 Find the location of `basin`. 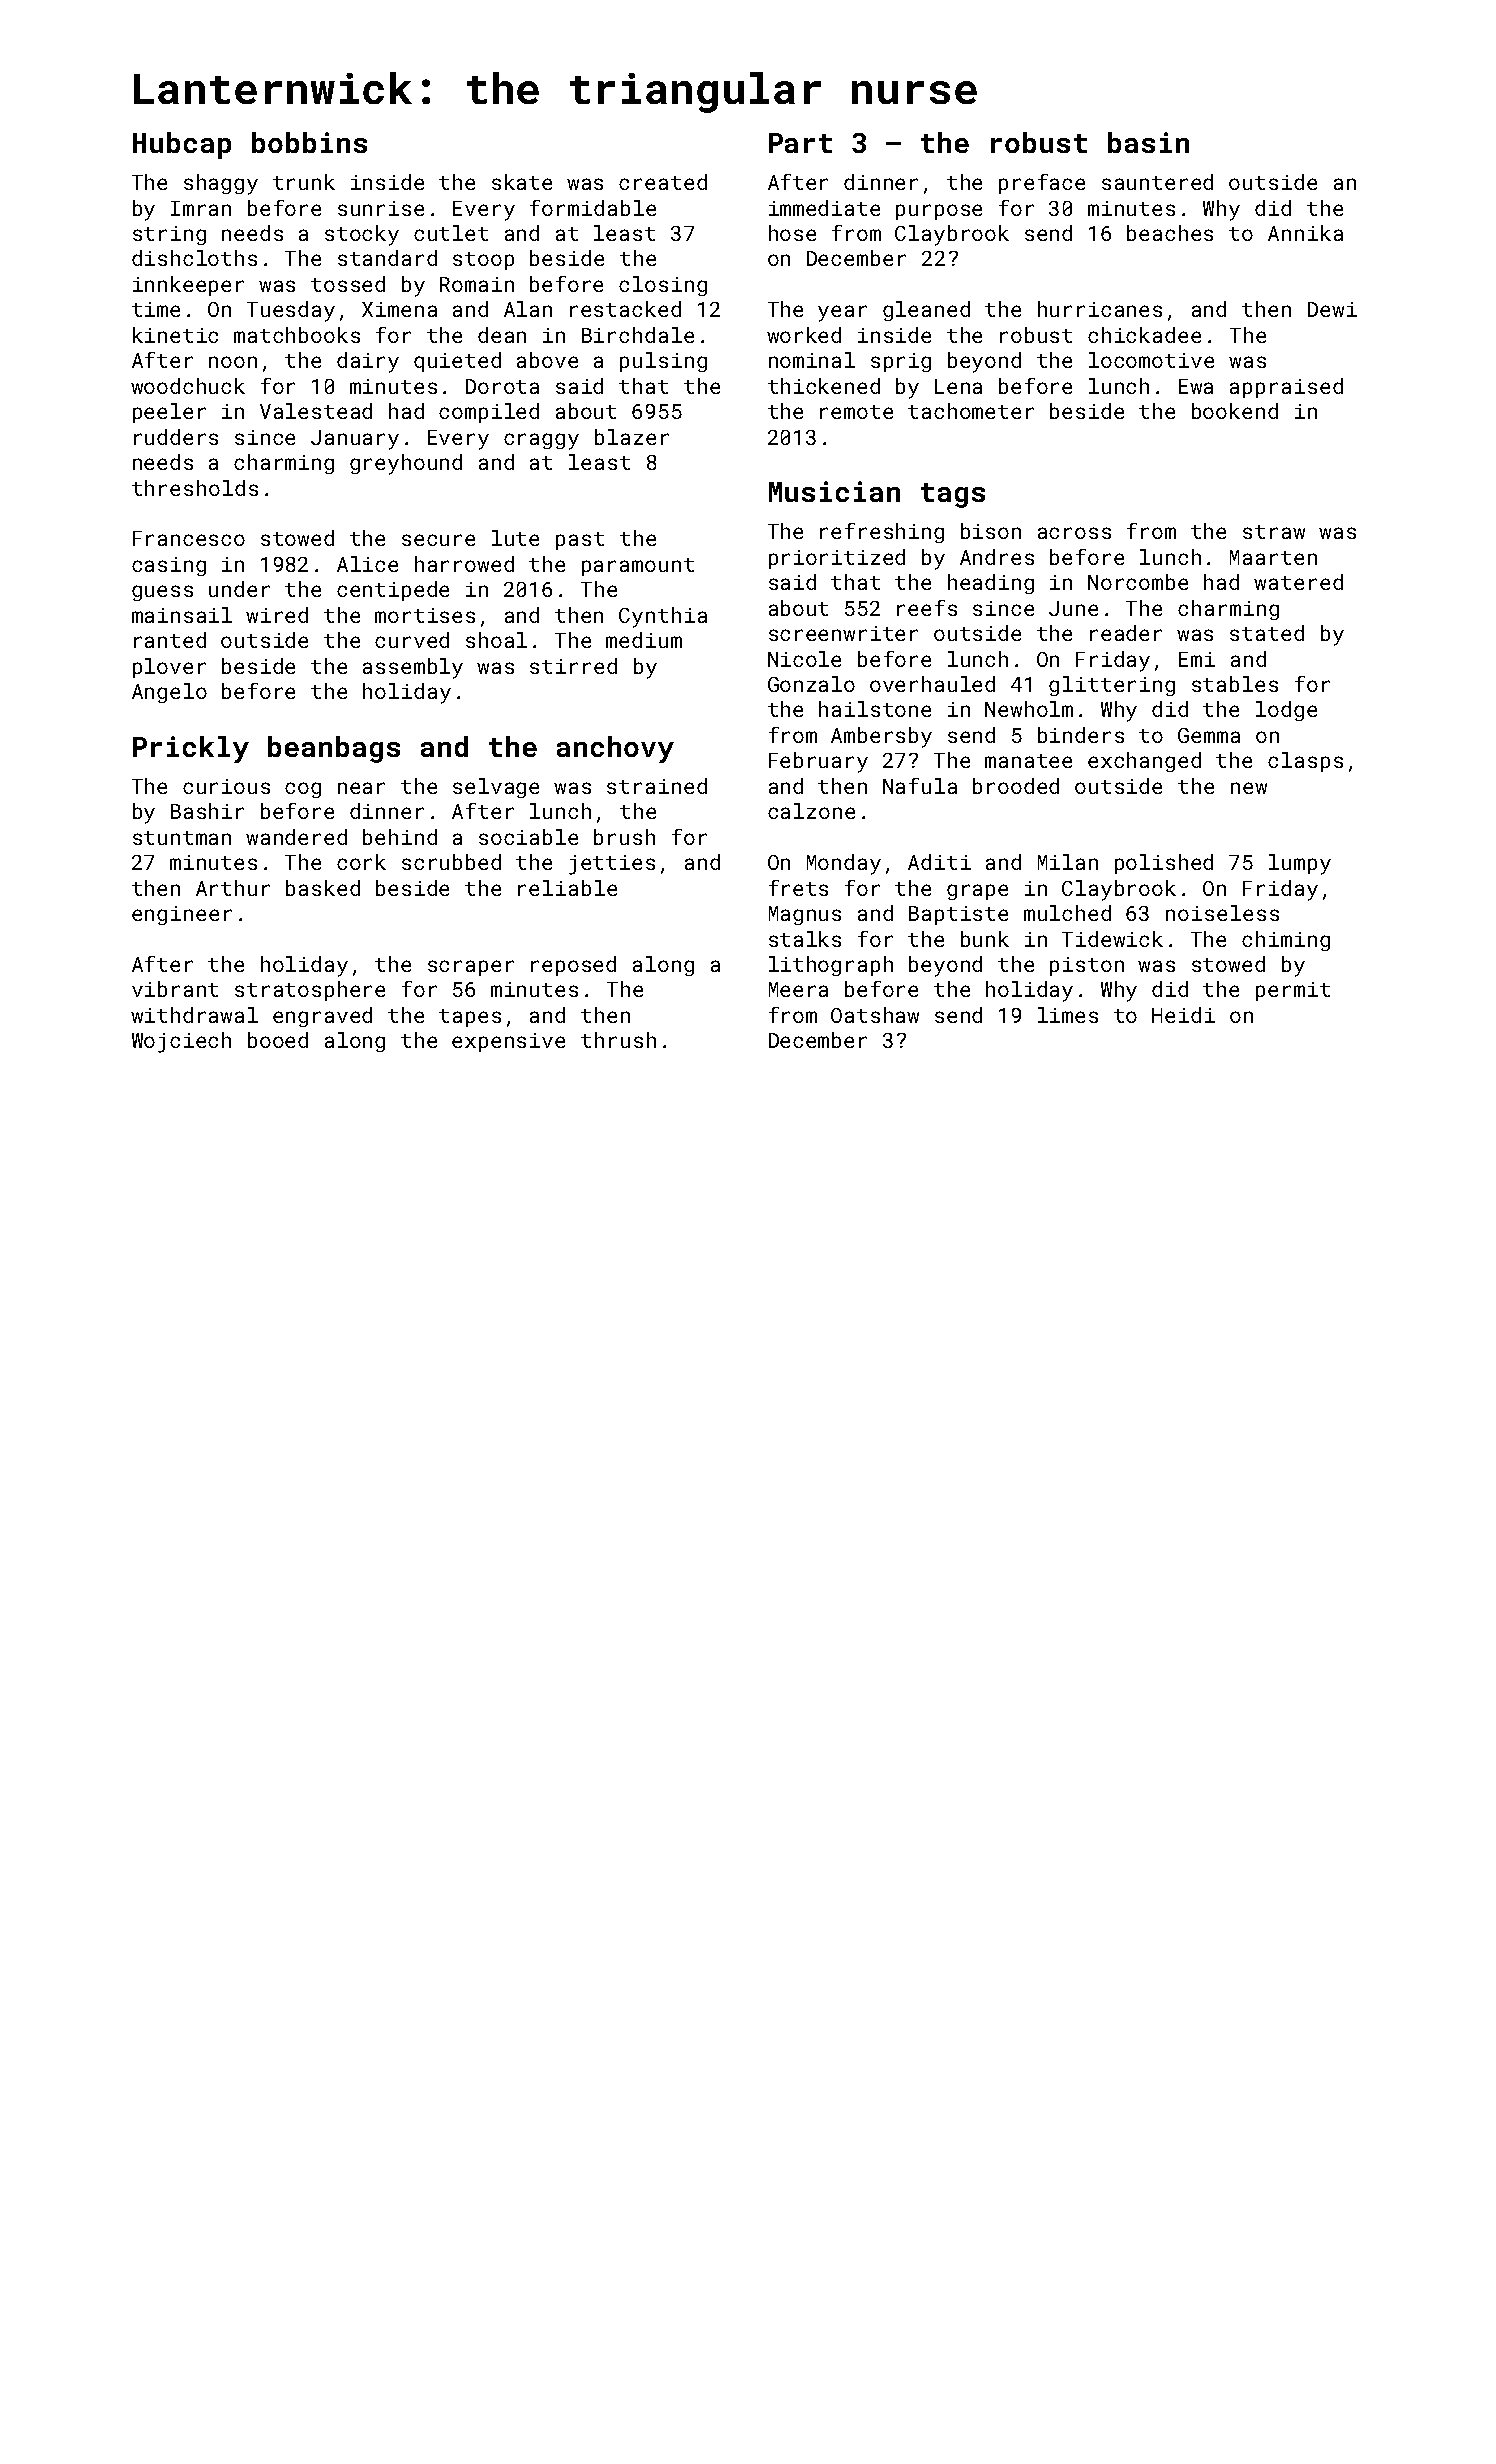

basin is located at coordinates (1148, 142).
